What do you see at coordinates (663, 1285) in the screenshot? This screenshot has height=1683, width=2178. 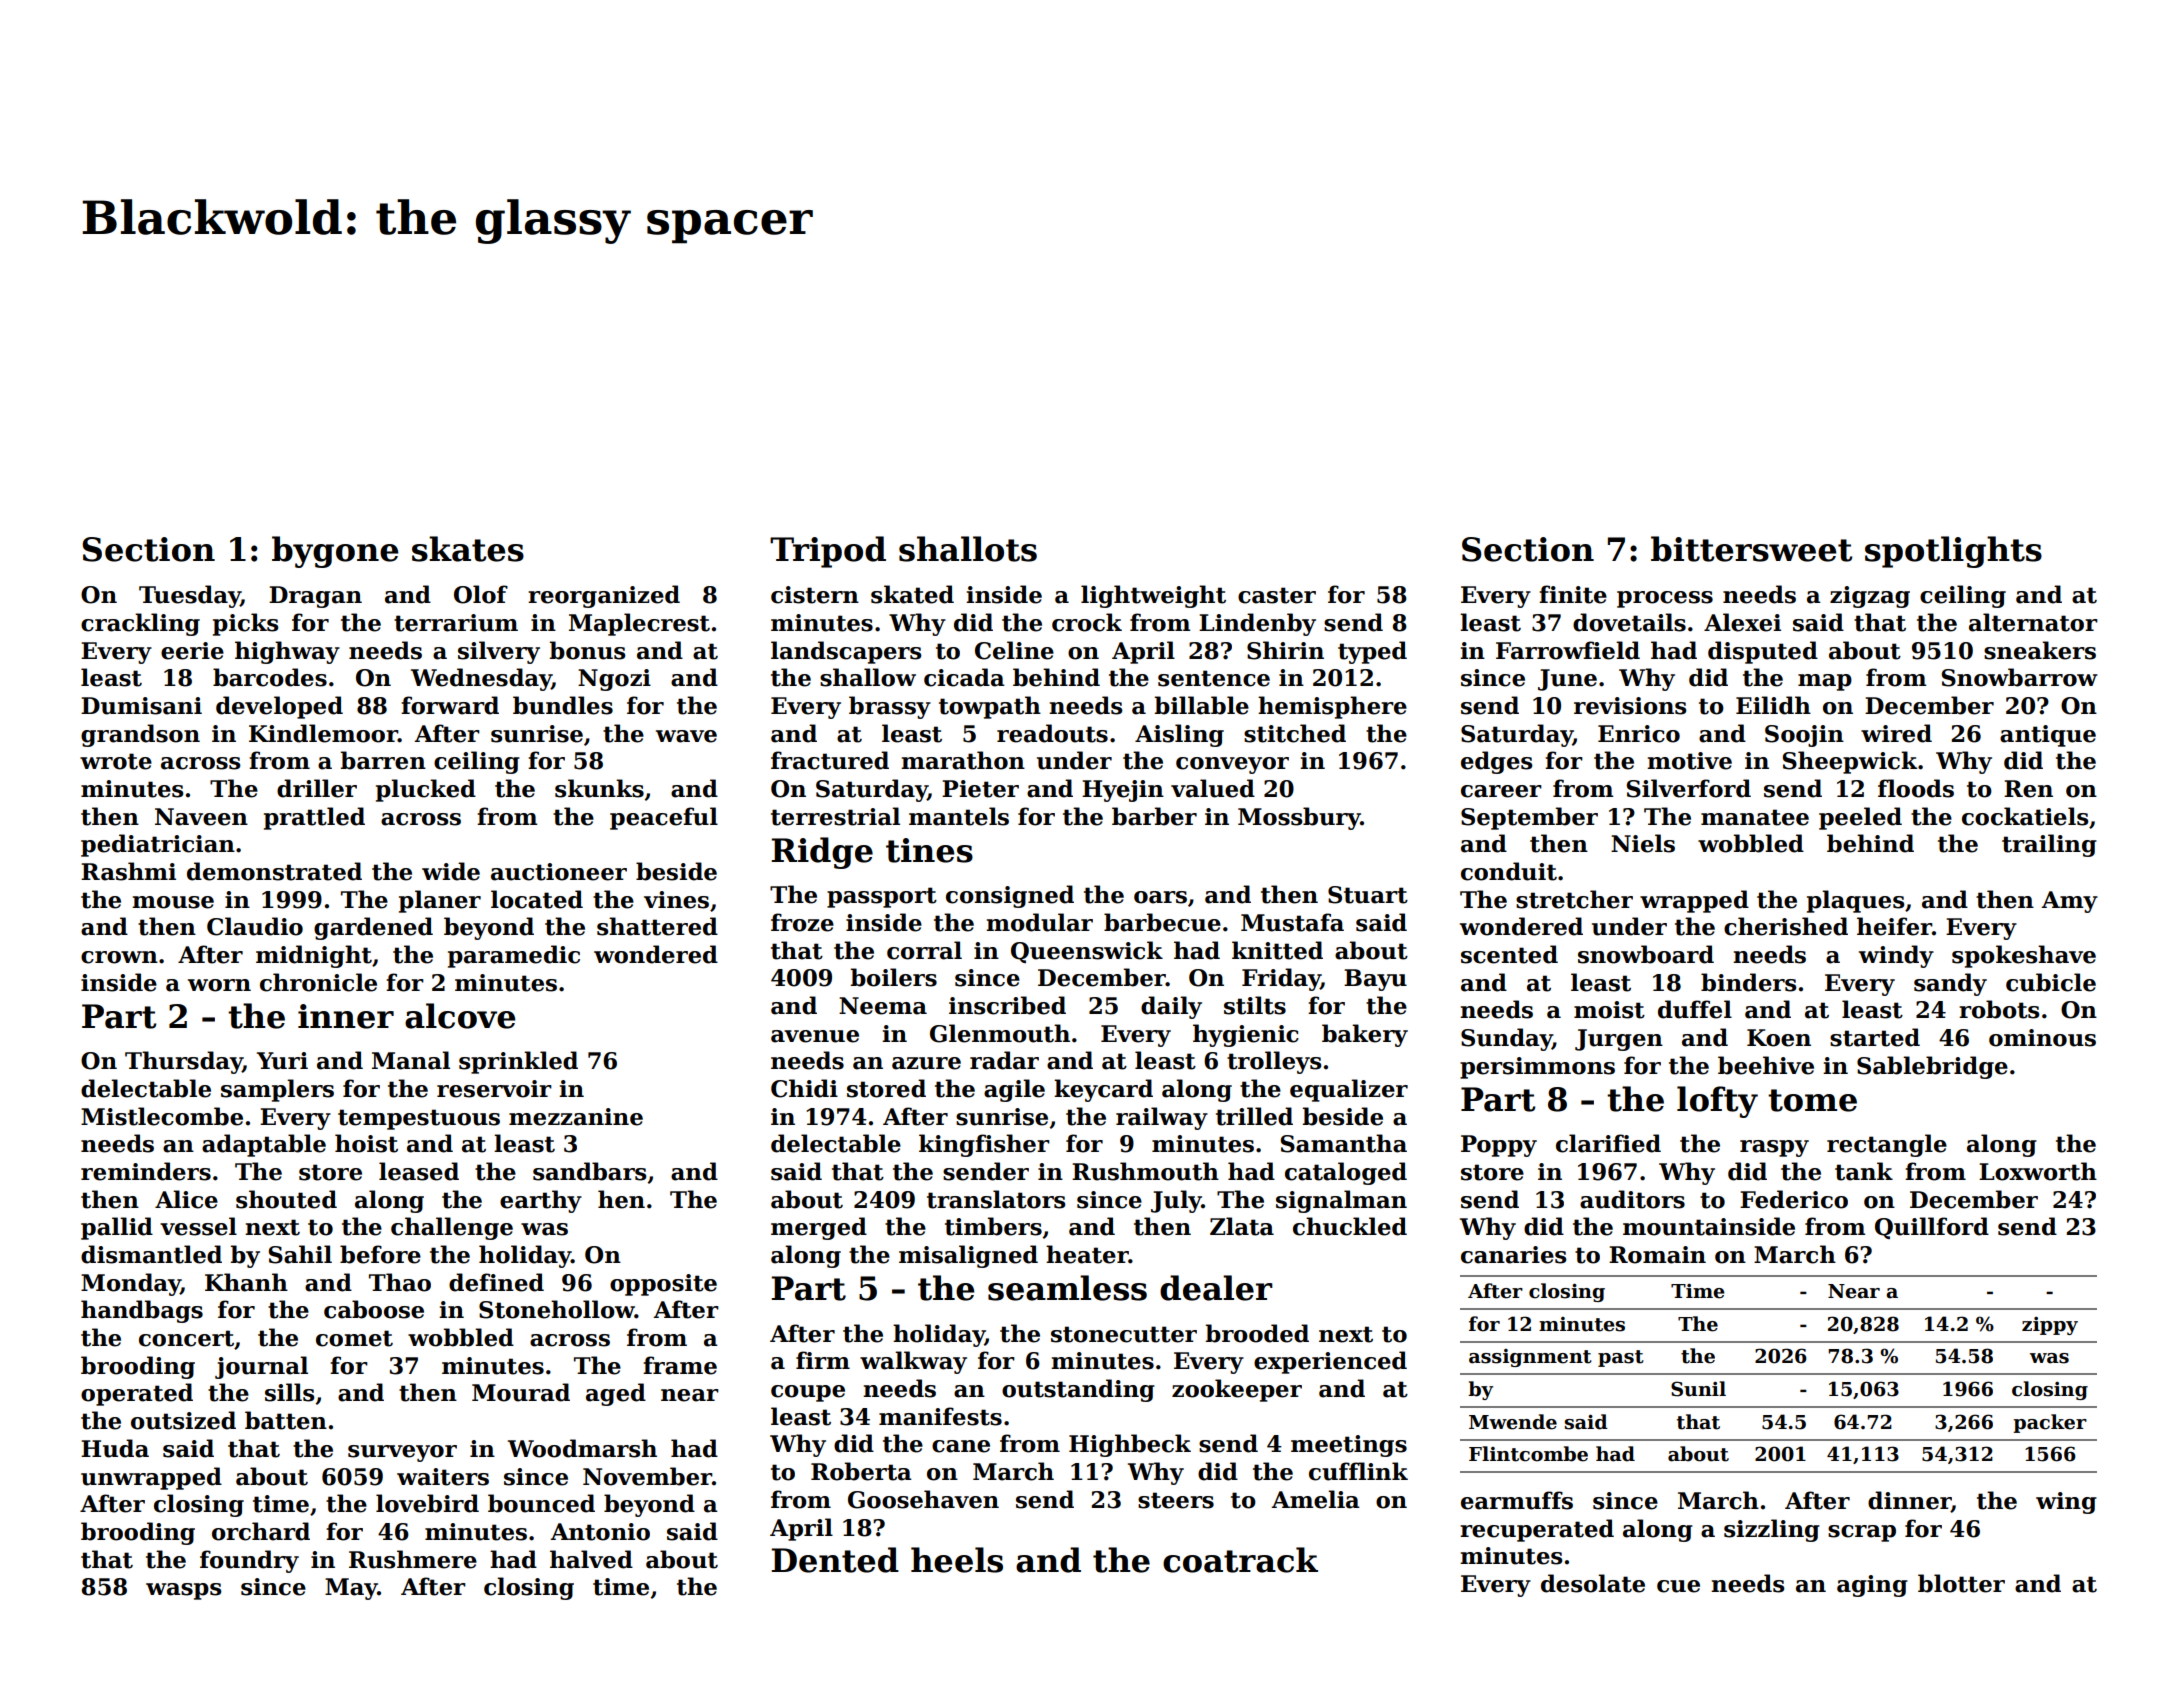 I see `opposite` at bounding box center [663, 1285].
